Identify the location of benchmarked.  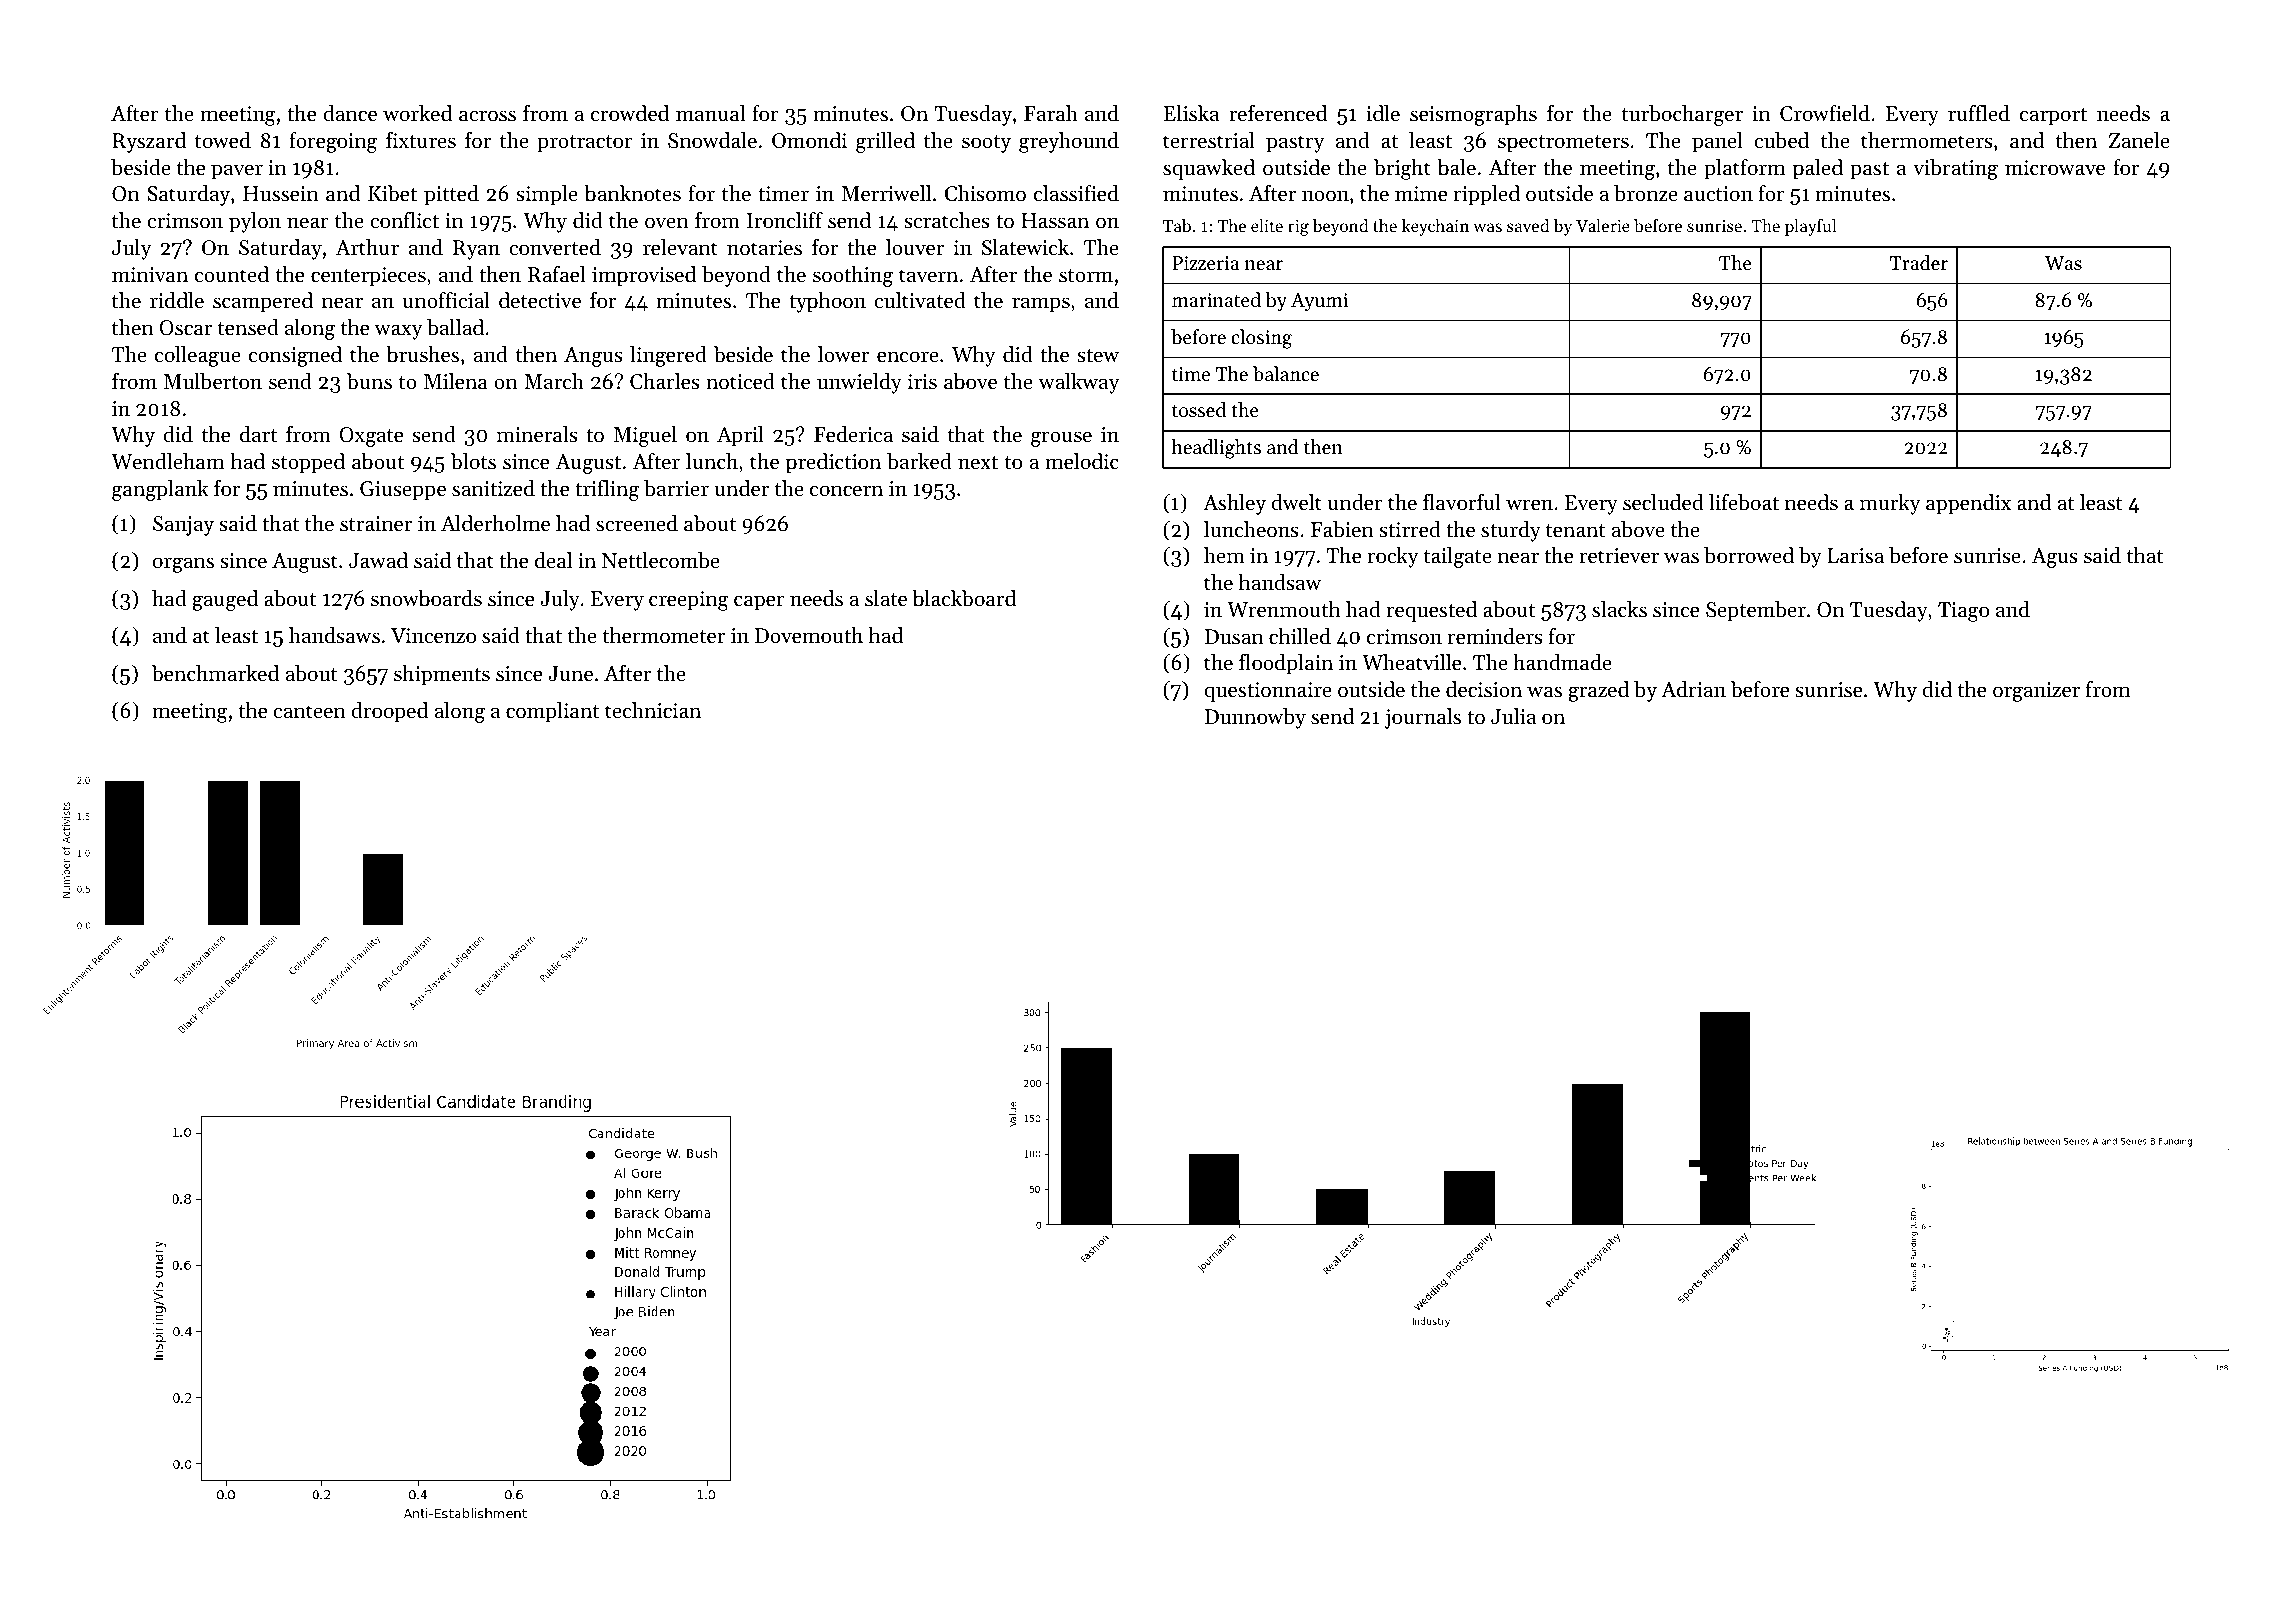
(215, 673).
